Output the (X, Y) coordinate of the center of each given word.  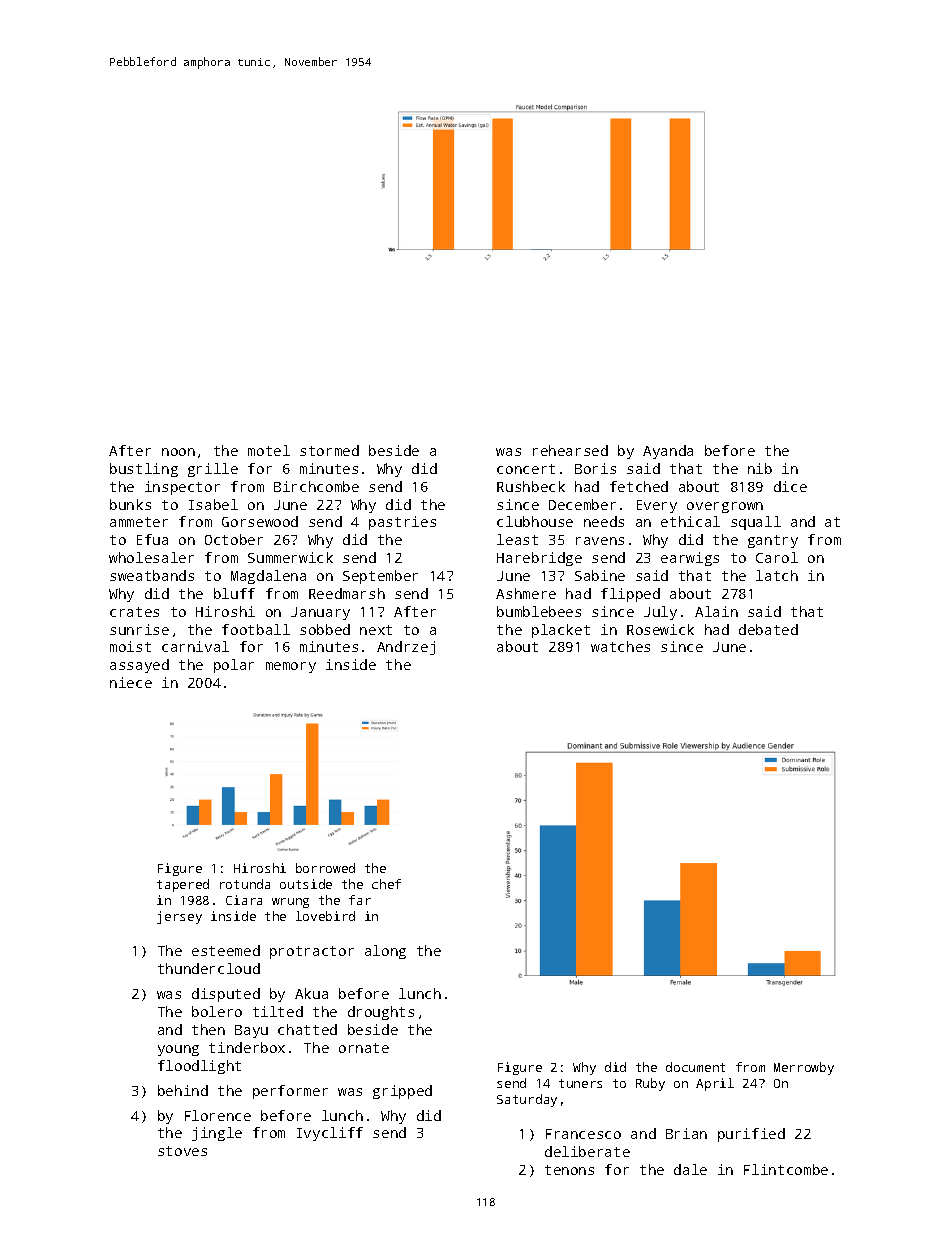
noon (178, 452)
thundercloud (209, 968)
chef (386, 884)
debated (768, 629)
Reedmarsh (347, 593)
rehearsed (570, 450)
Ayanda (668, 452)
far (360, 900)
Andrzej (406, 648)
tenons (569, 1170)
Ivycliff (330, 1134)
